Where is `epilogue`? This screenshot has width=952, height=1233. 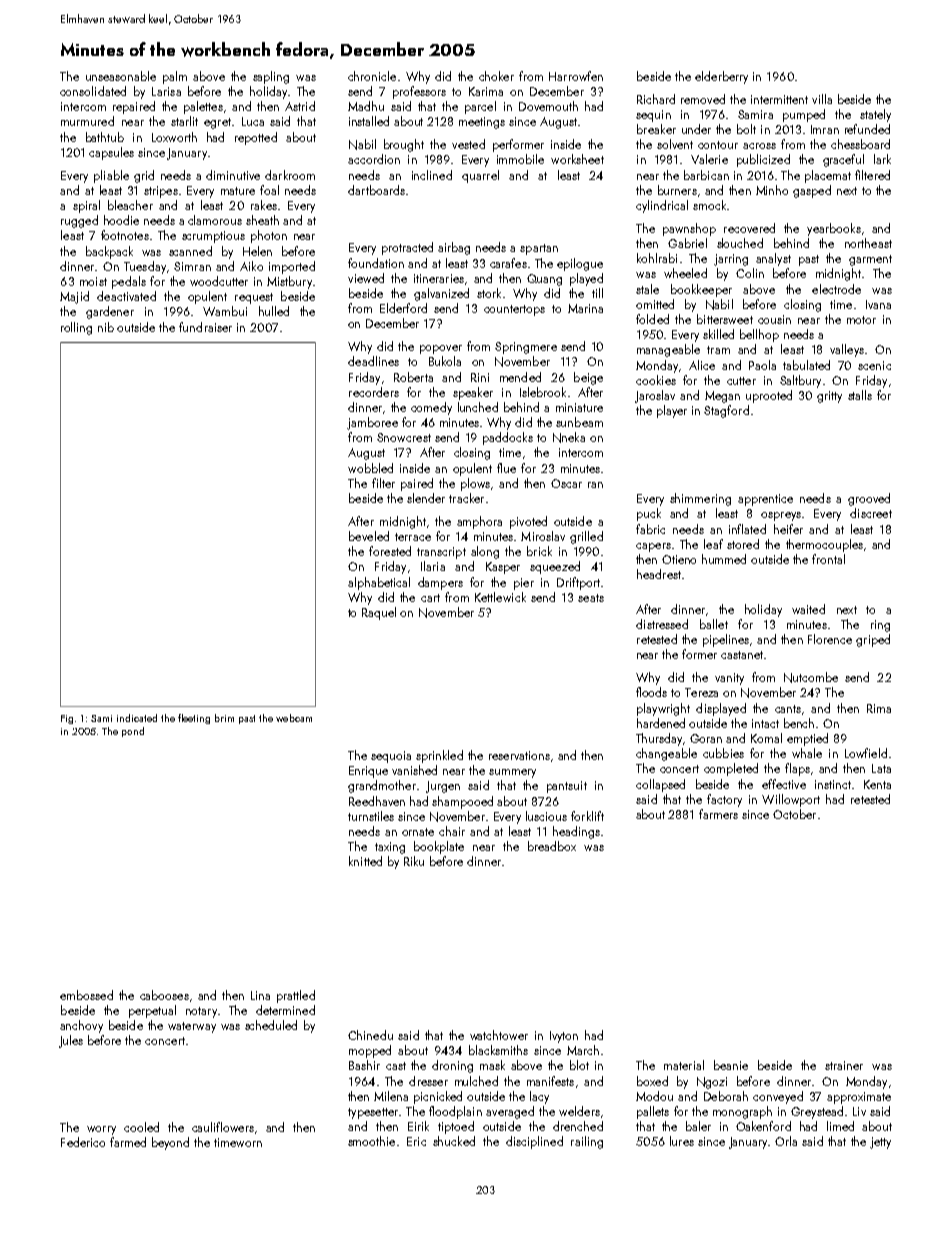 epilogue is located at coordinates (580, 264).
